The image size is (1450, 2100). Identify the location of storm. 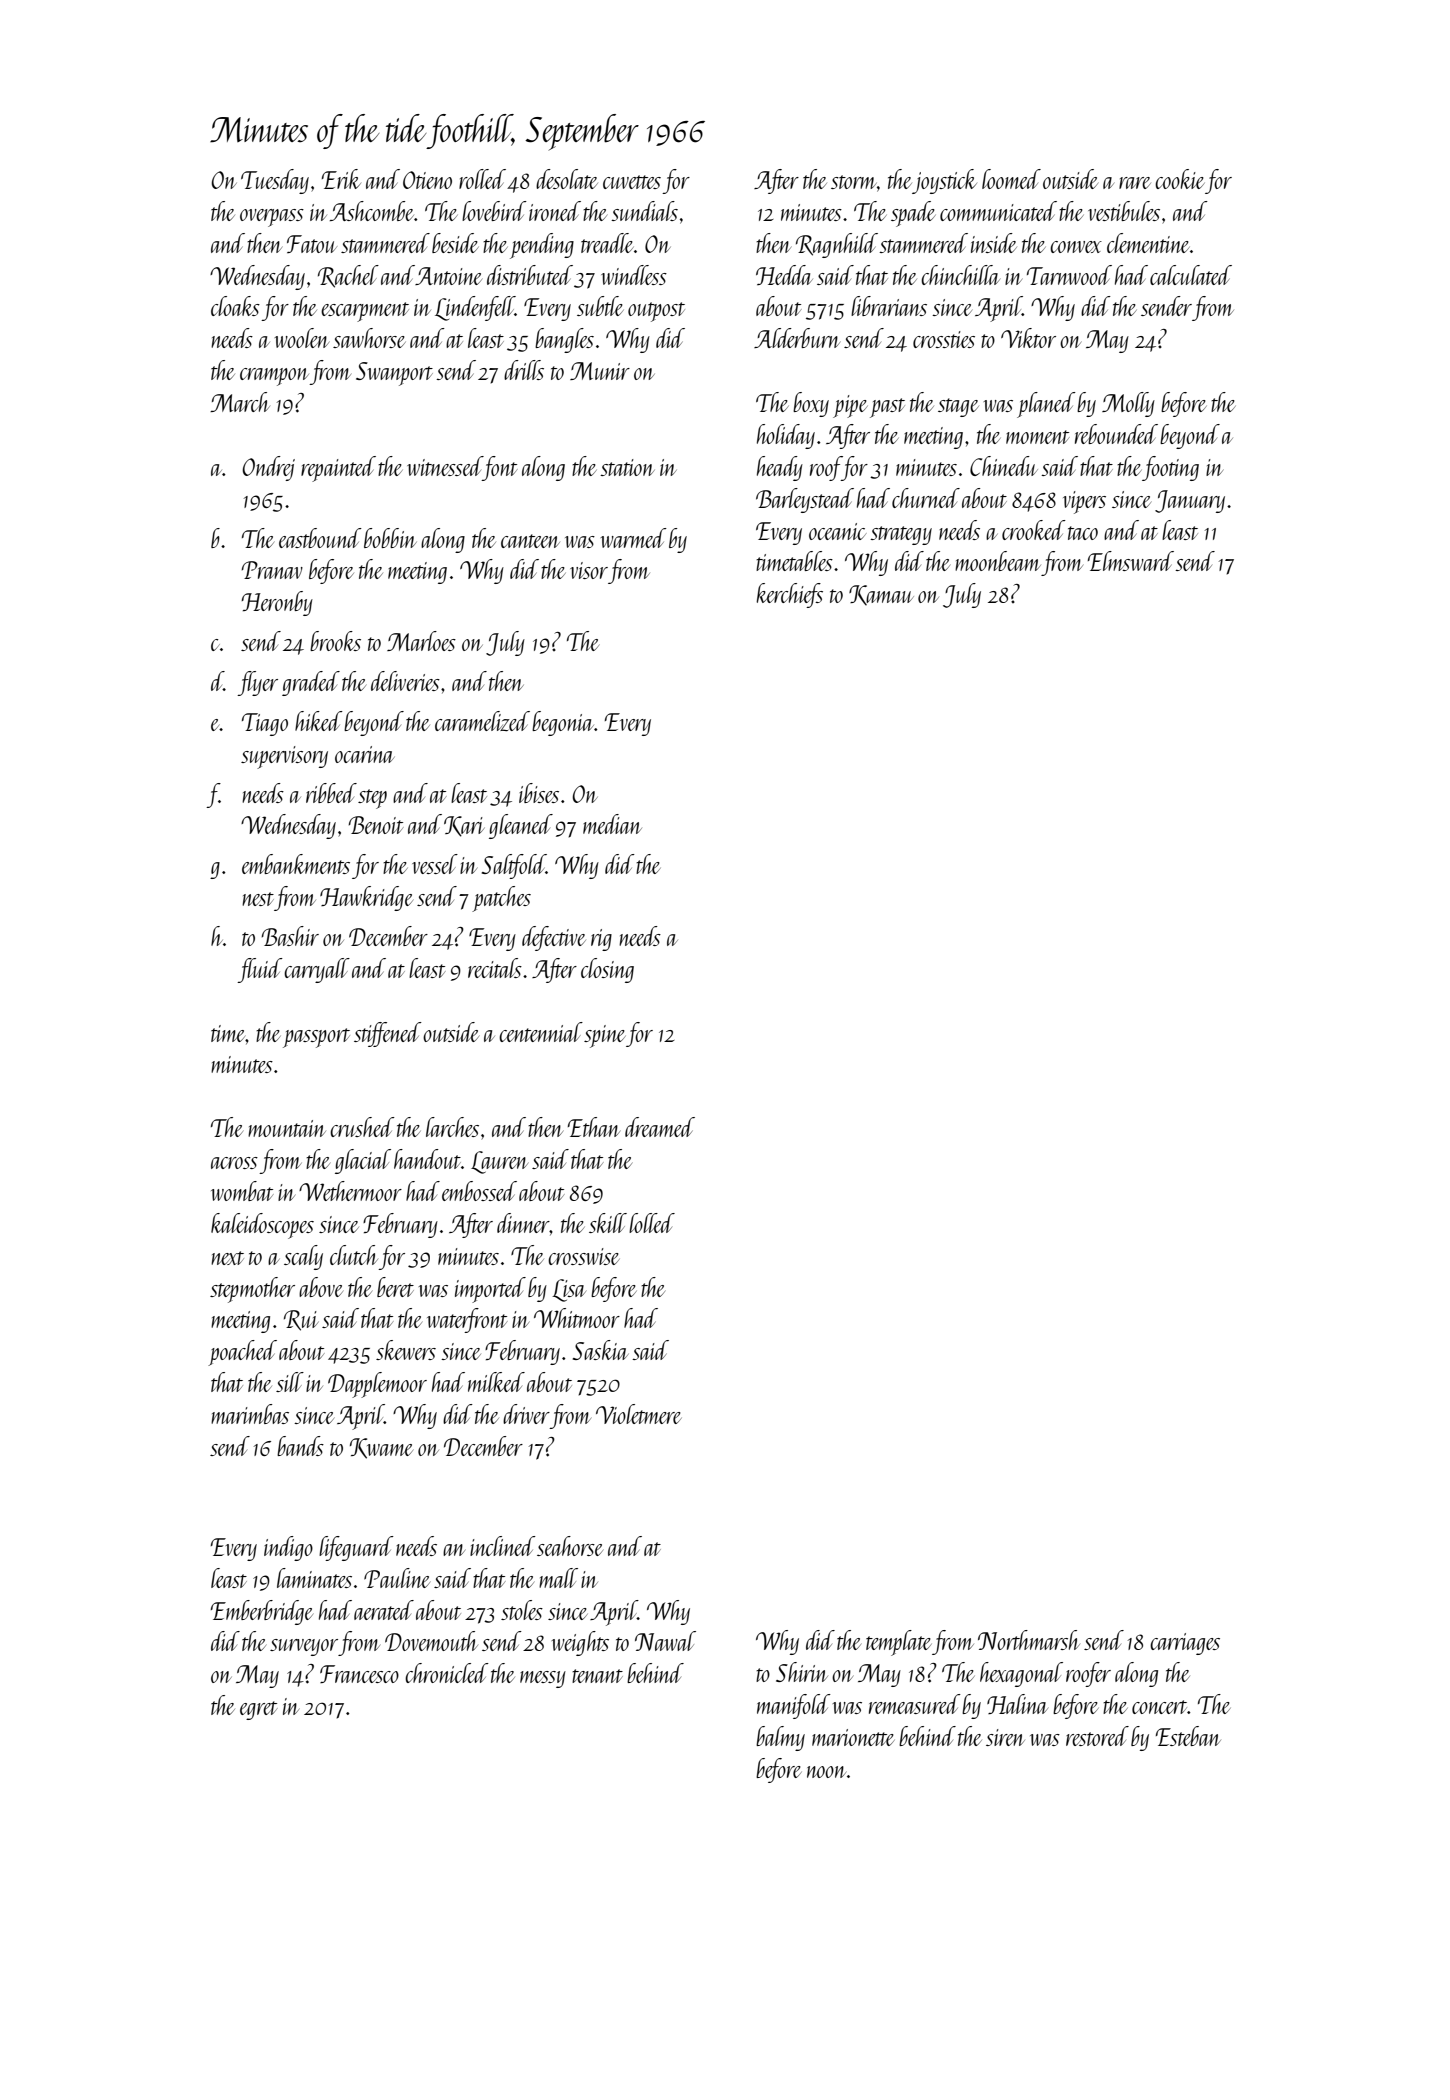
(854, 182).
